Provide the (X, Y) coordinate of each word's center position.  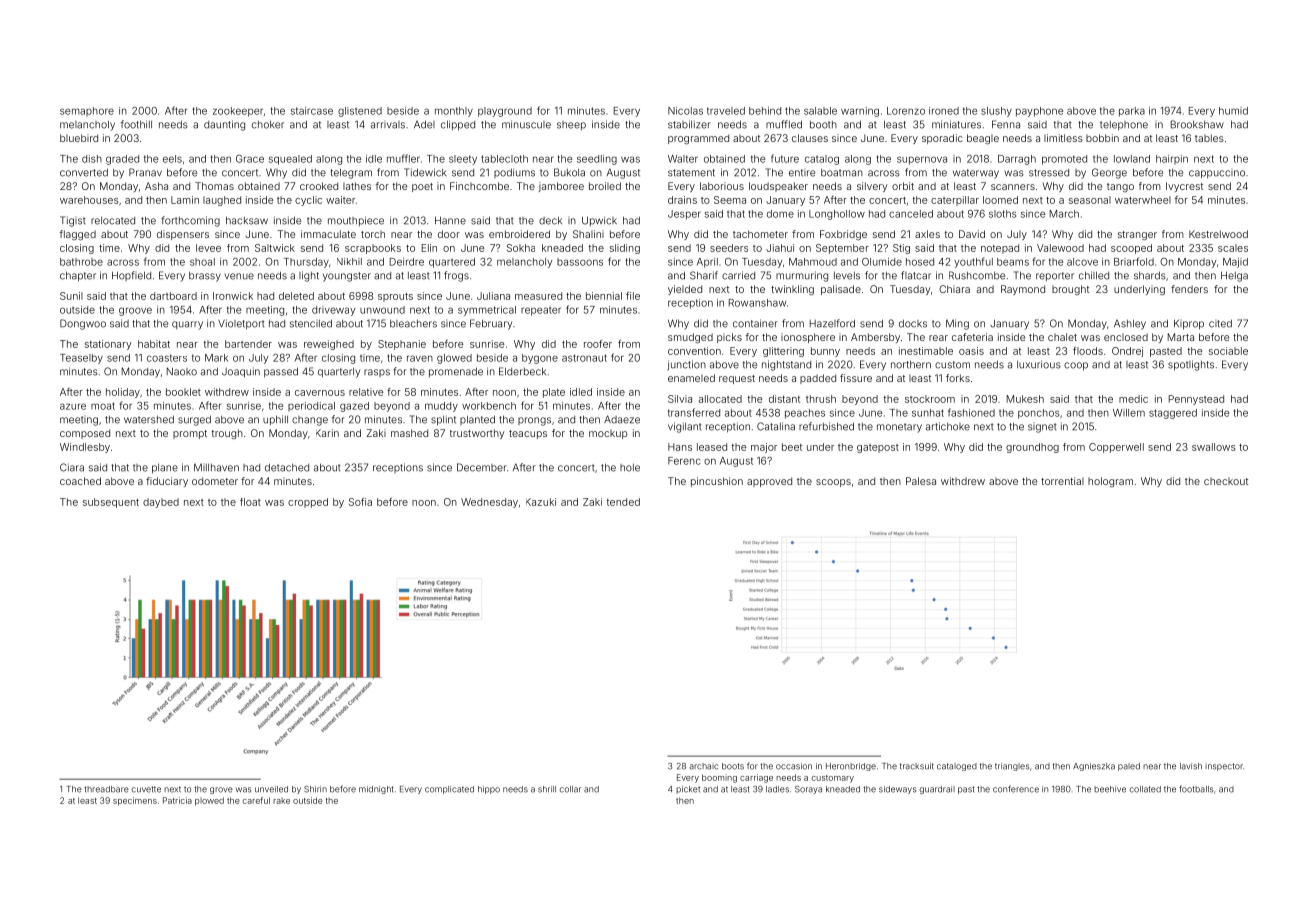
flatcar (916, 275)
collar (570, 789)
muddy (441, 407)
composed (85, 434)
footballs (1196, 789)
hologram (1110, 482)
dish (92, 159)
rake (281, 801)
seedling (597, 160)
